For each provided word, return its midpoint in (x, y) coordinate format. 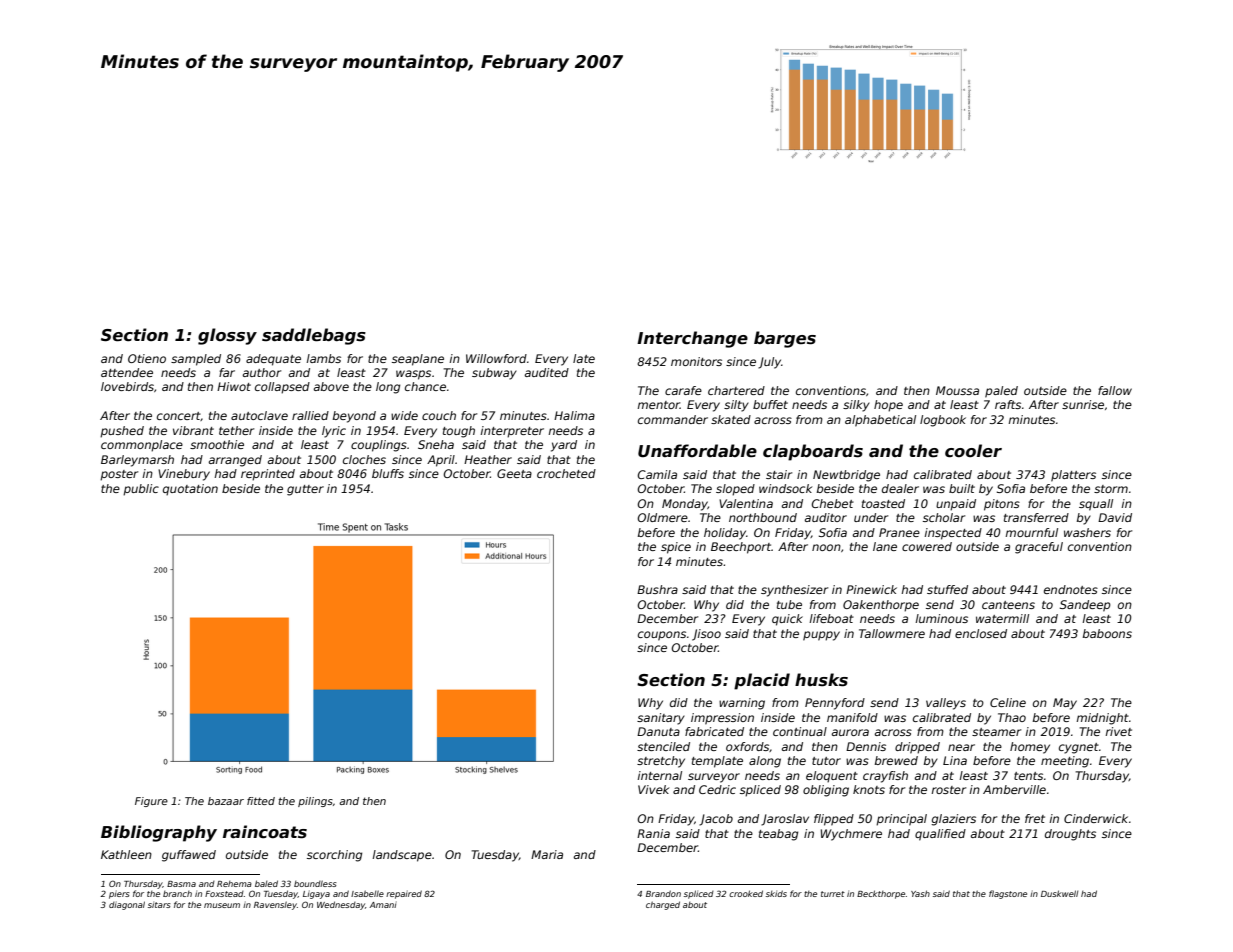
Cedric (717, 789)
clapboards (813, 452)
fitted (261, 801)
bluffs (388, 473)
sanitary (661, 719)
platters (1073, 476)
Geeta (514, 473)
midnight (1102, 719)
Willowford (496, 358)
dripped (917, 748)
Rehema (234, 884)
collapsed (282, 388)
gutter (305, 490)
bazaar (226, 801)
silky (856, 406)
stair (779, 474)
